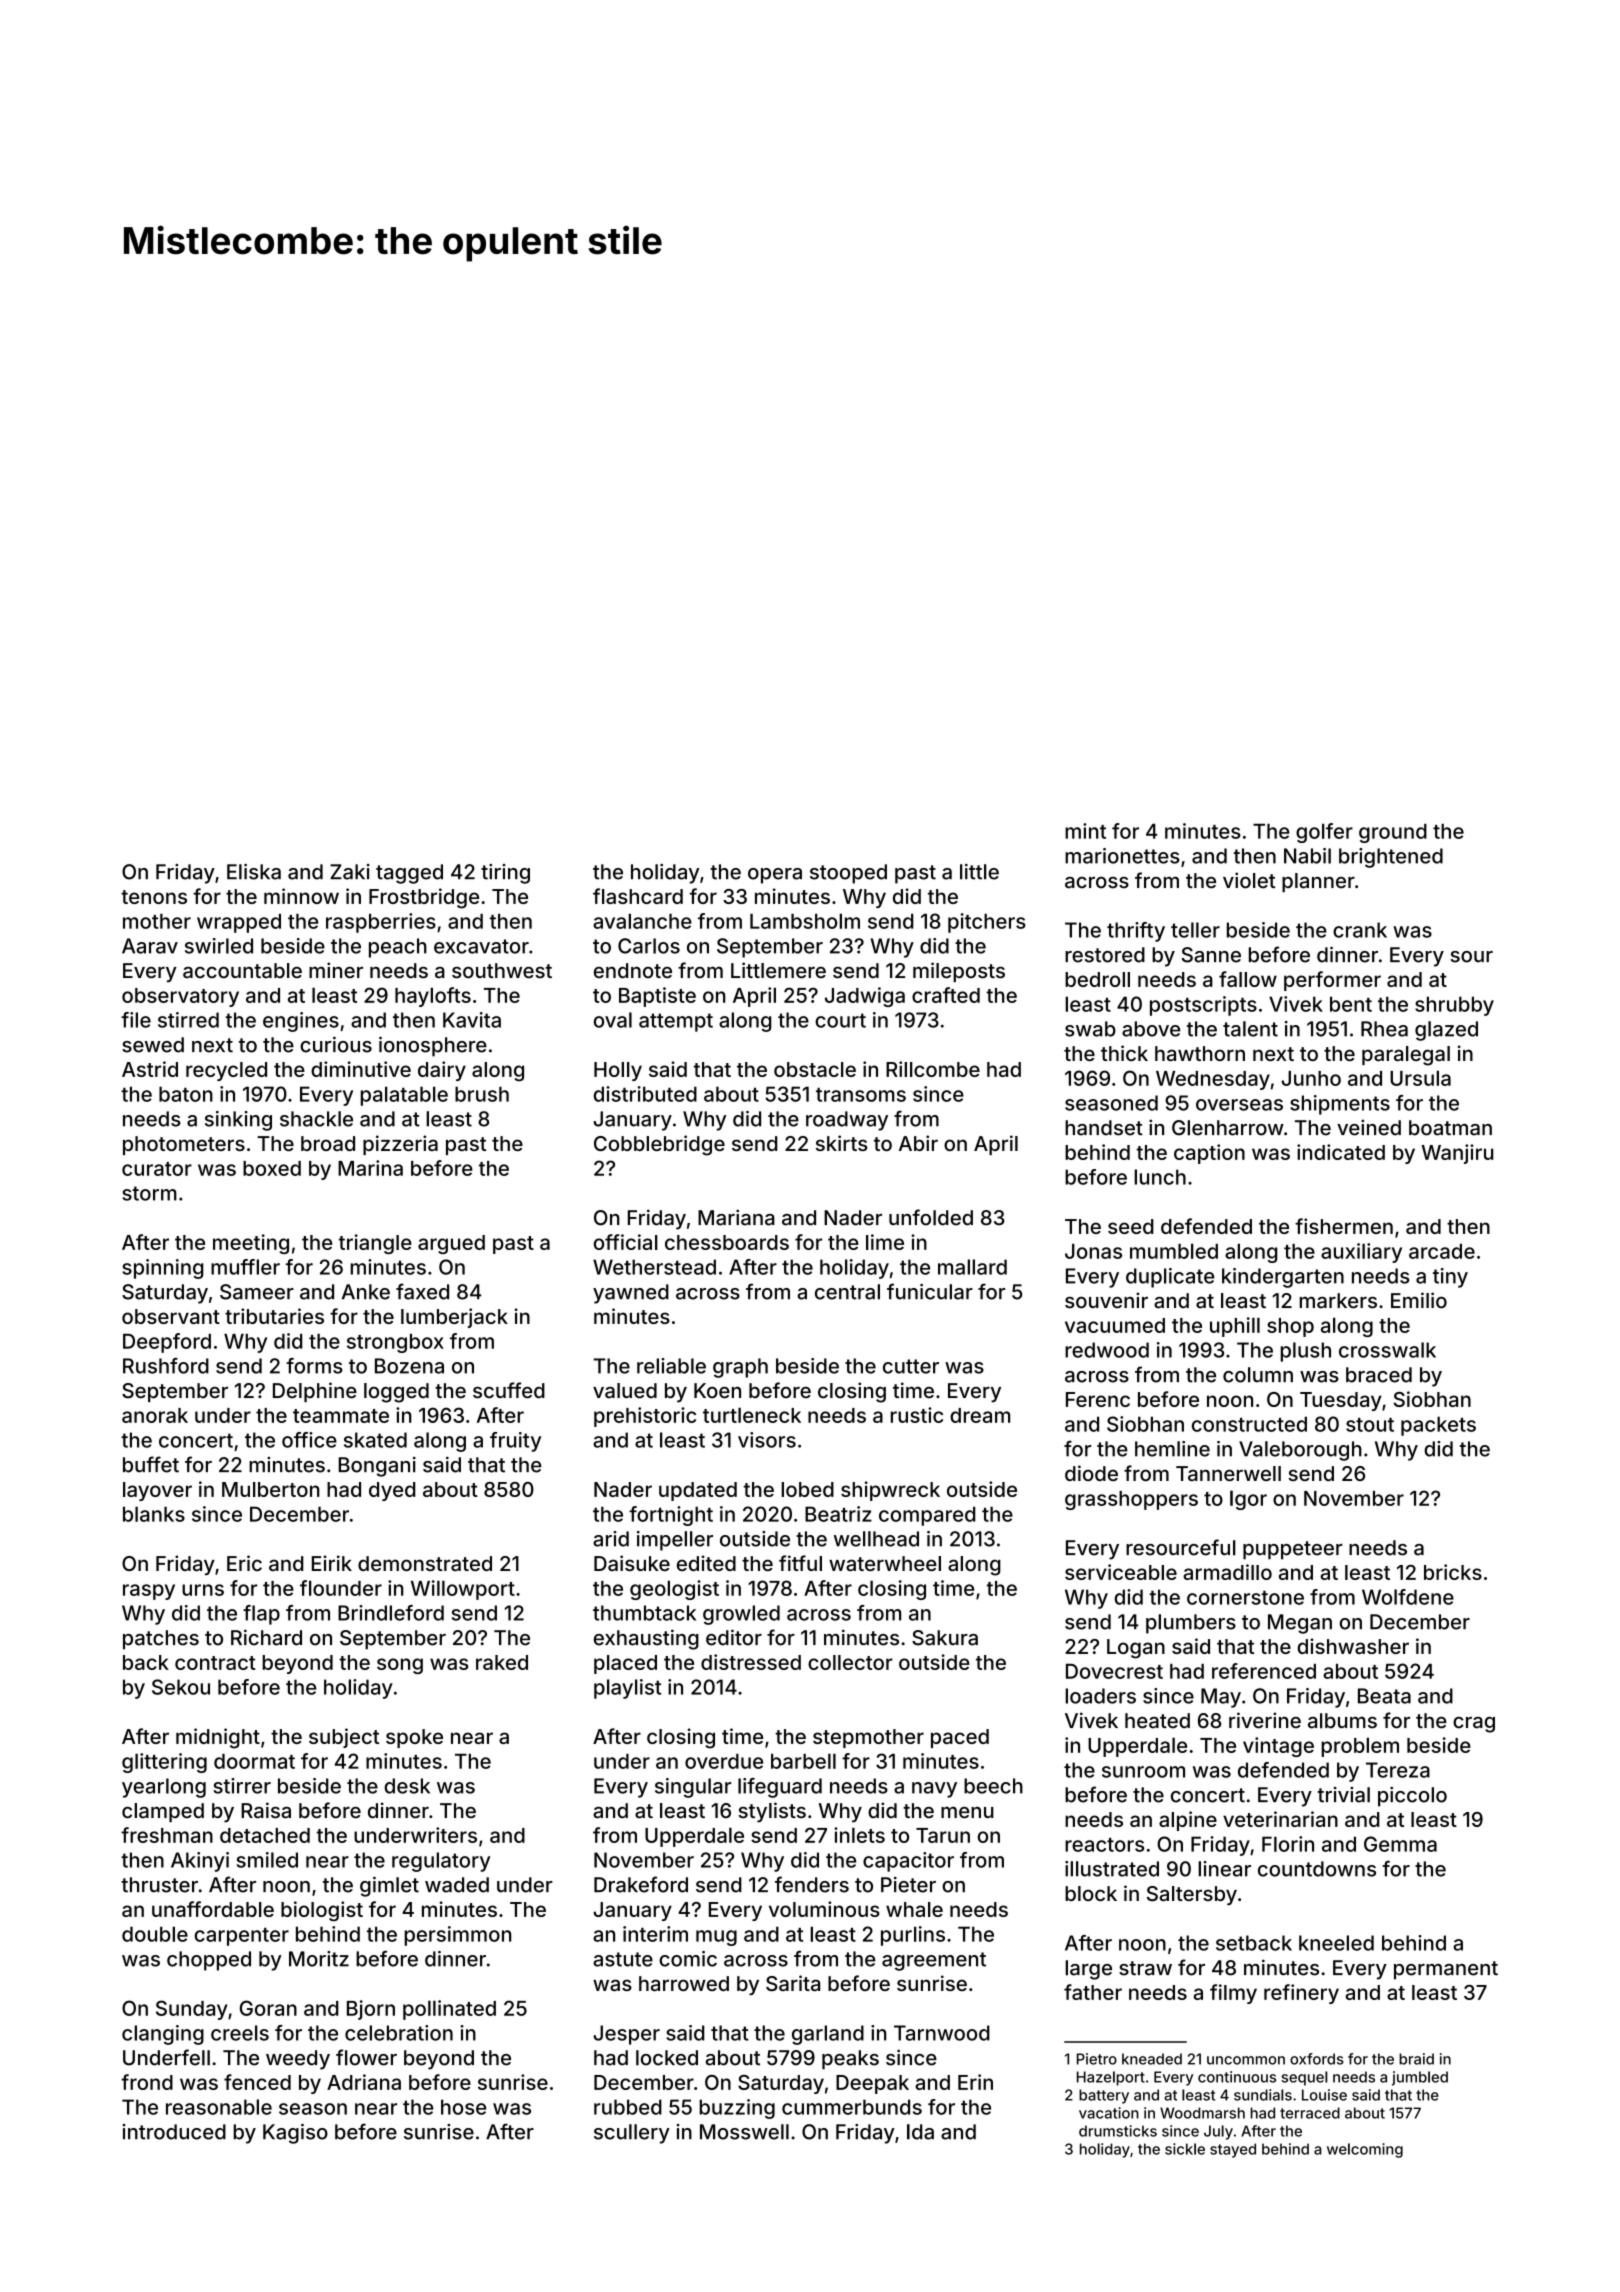 The height and width of the screenshot is (2292, 1620). What do you see at coordinates (645, 1417) in the screenshot?
I see `prehistoric` at bounding box center [645, 1417].
